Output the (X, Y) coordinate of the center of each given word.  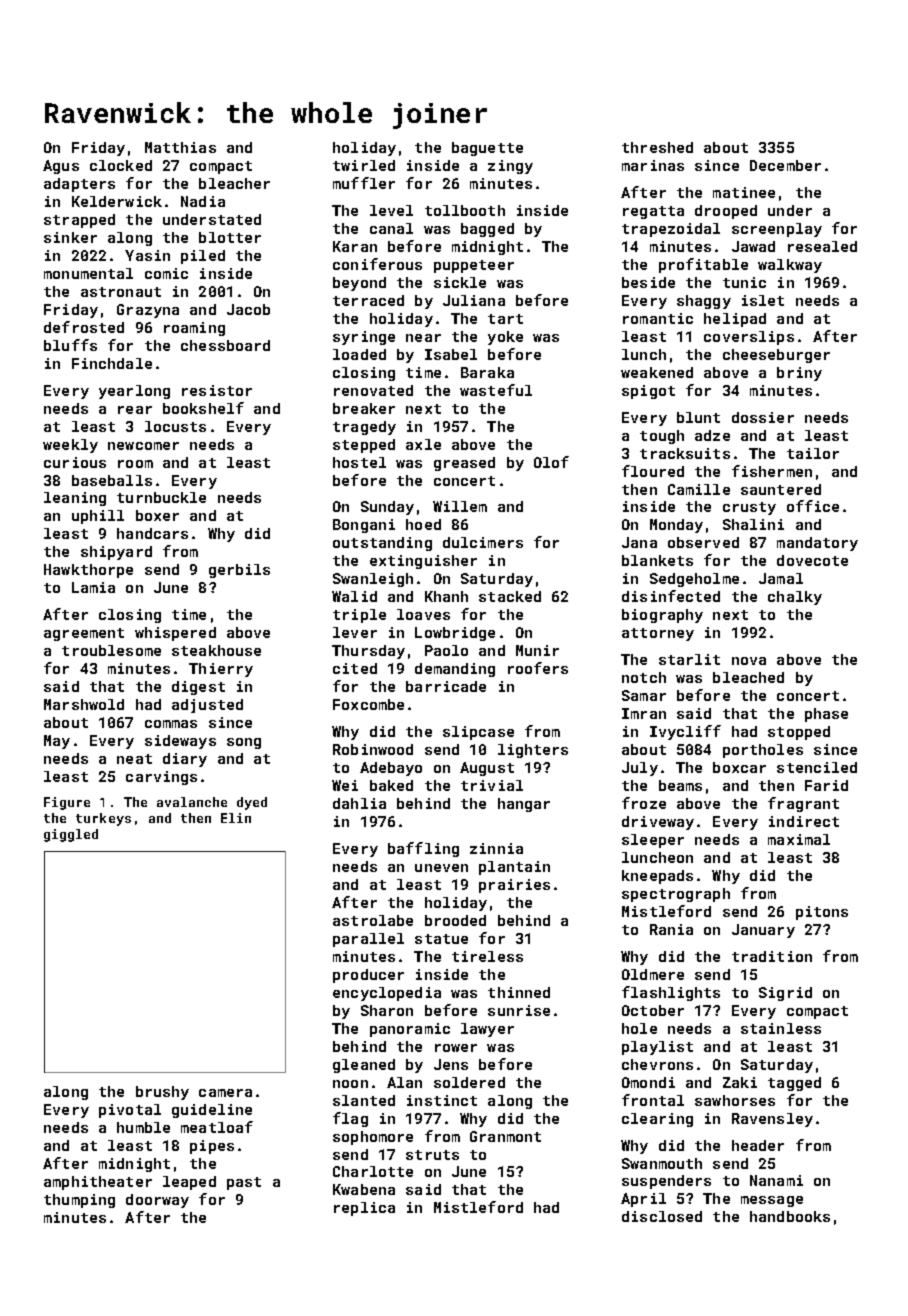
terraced (368, 300)
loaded (359, 354)
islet (763, 300)
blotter (230, 237)
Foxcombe (368, 704)
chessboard (225, 345)
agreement (84, 634)
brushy (162, 1093)
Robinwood (373, 749)
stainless (781, 1028)
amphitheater (98, 1183)
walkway (790, 266)
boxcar (739, 767)
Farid (826, 785)
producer (368, 976)
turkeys (103, 819)
